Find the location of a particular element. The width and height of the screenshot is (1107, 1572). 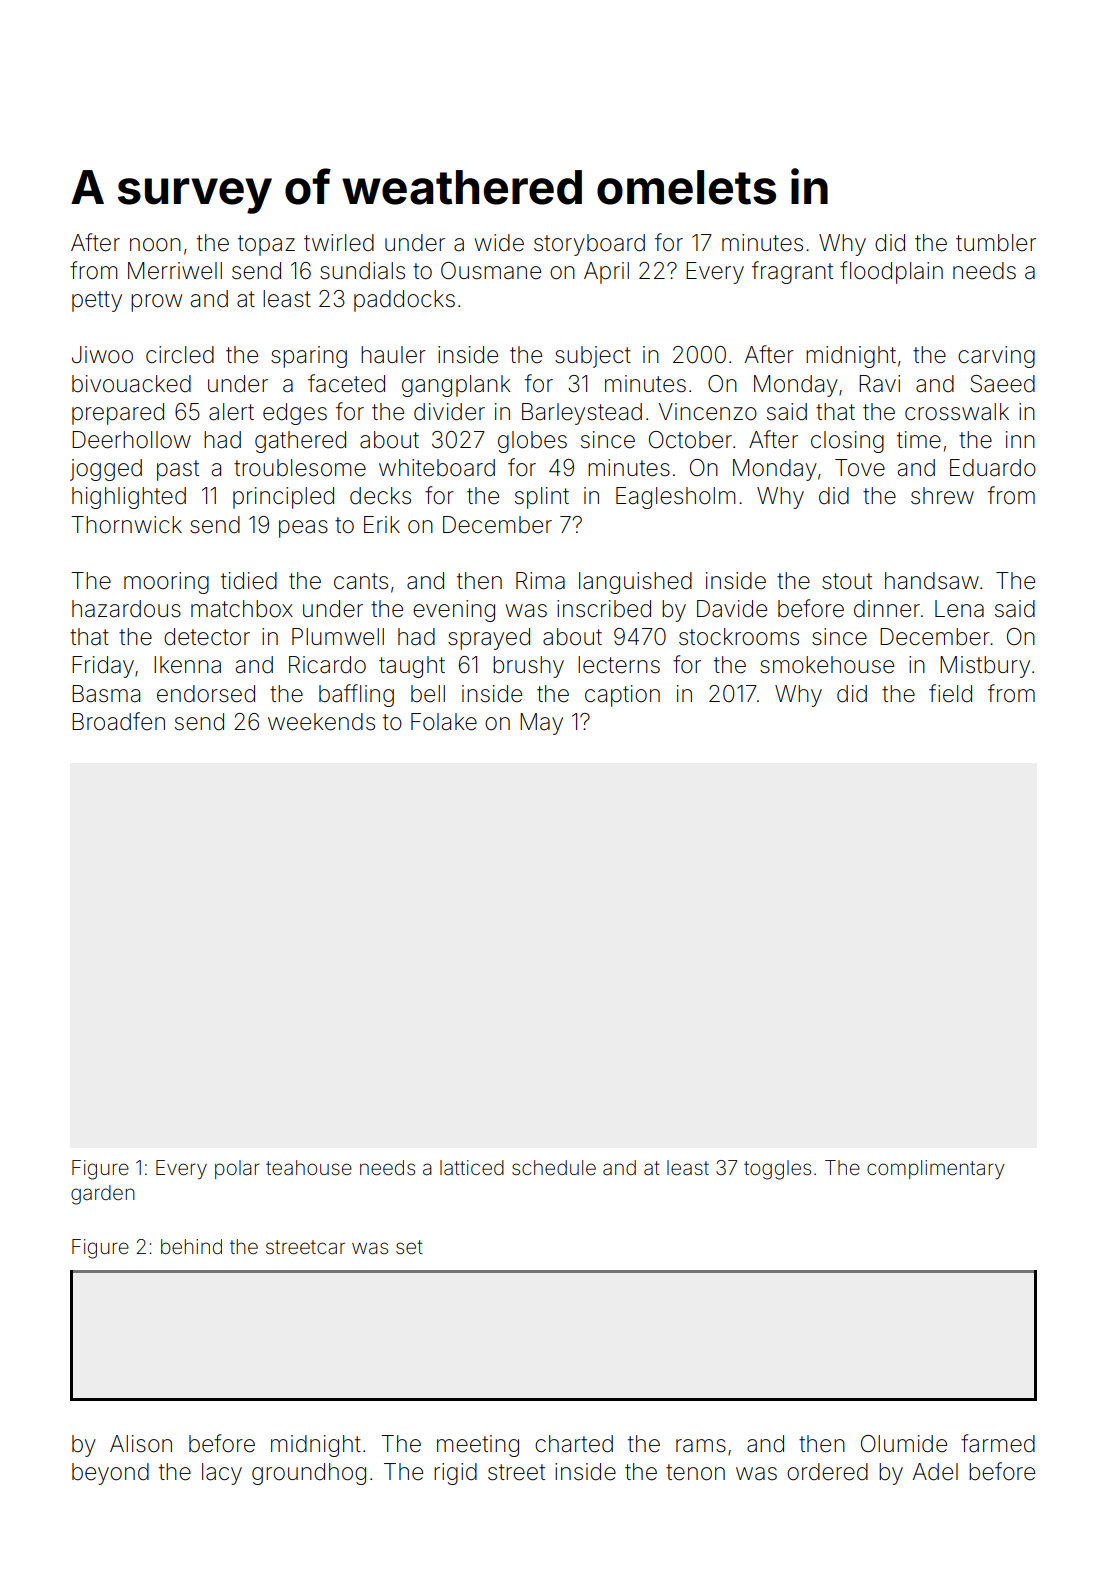

schedule is located at coordinates (554, 1167).
